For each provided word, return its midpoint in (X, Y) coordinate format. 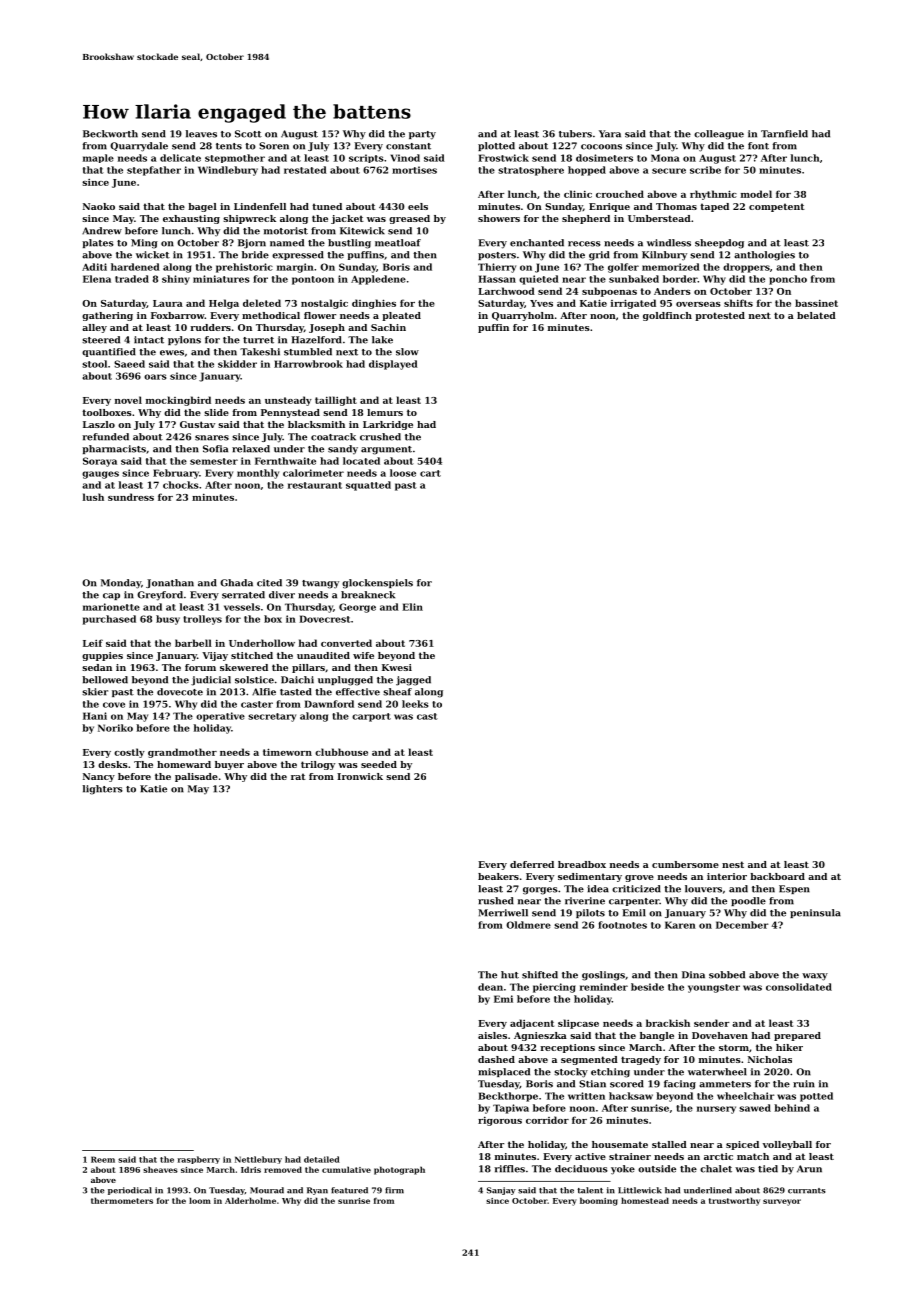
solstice (254, 680)
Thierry (497, 268)
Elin (412, 607)
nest (733, 864)
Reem (103, 1159)
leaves (201, 134)
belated (816, 315)
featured (349, 1190)
